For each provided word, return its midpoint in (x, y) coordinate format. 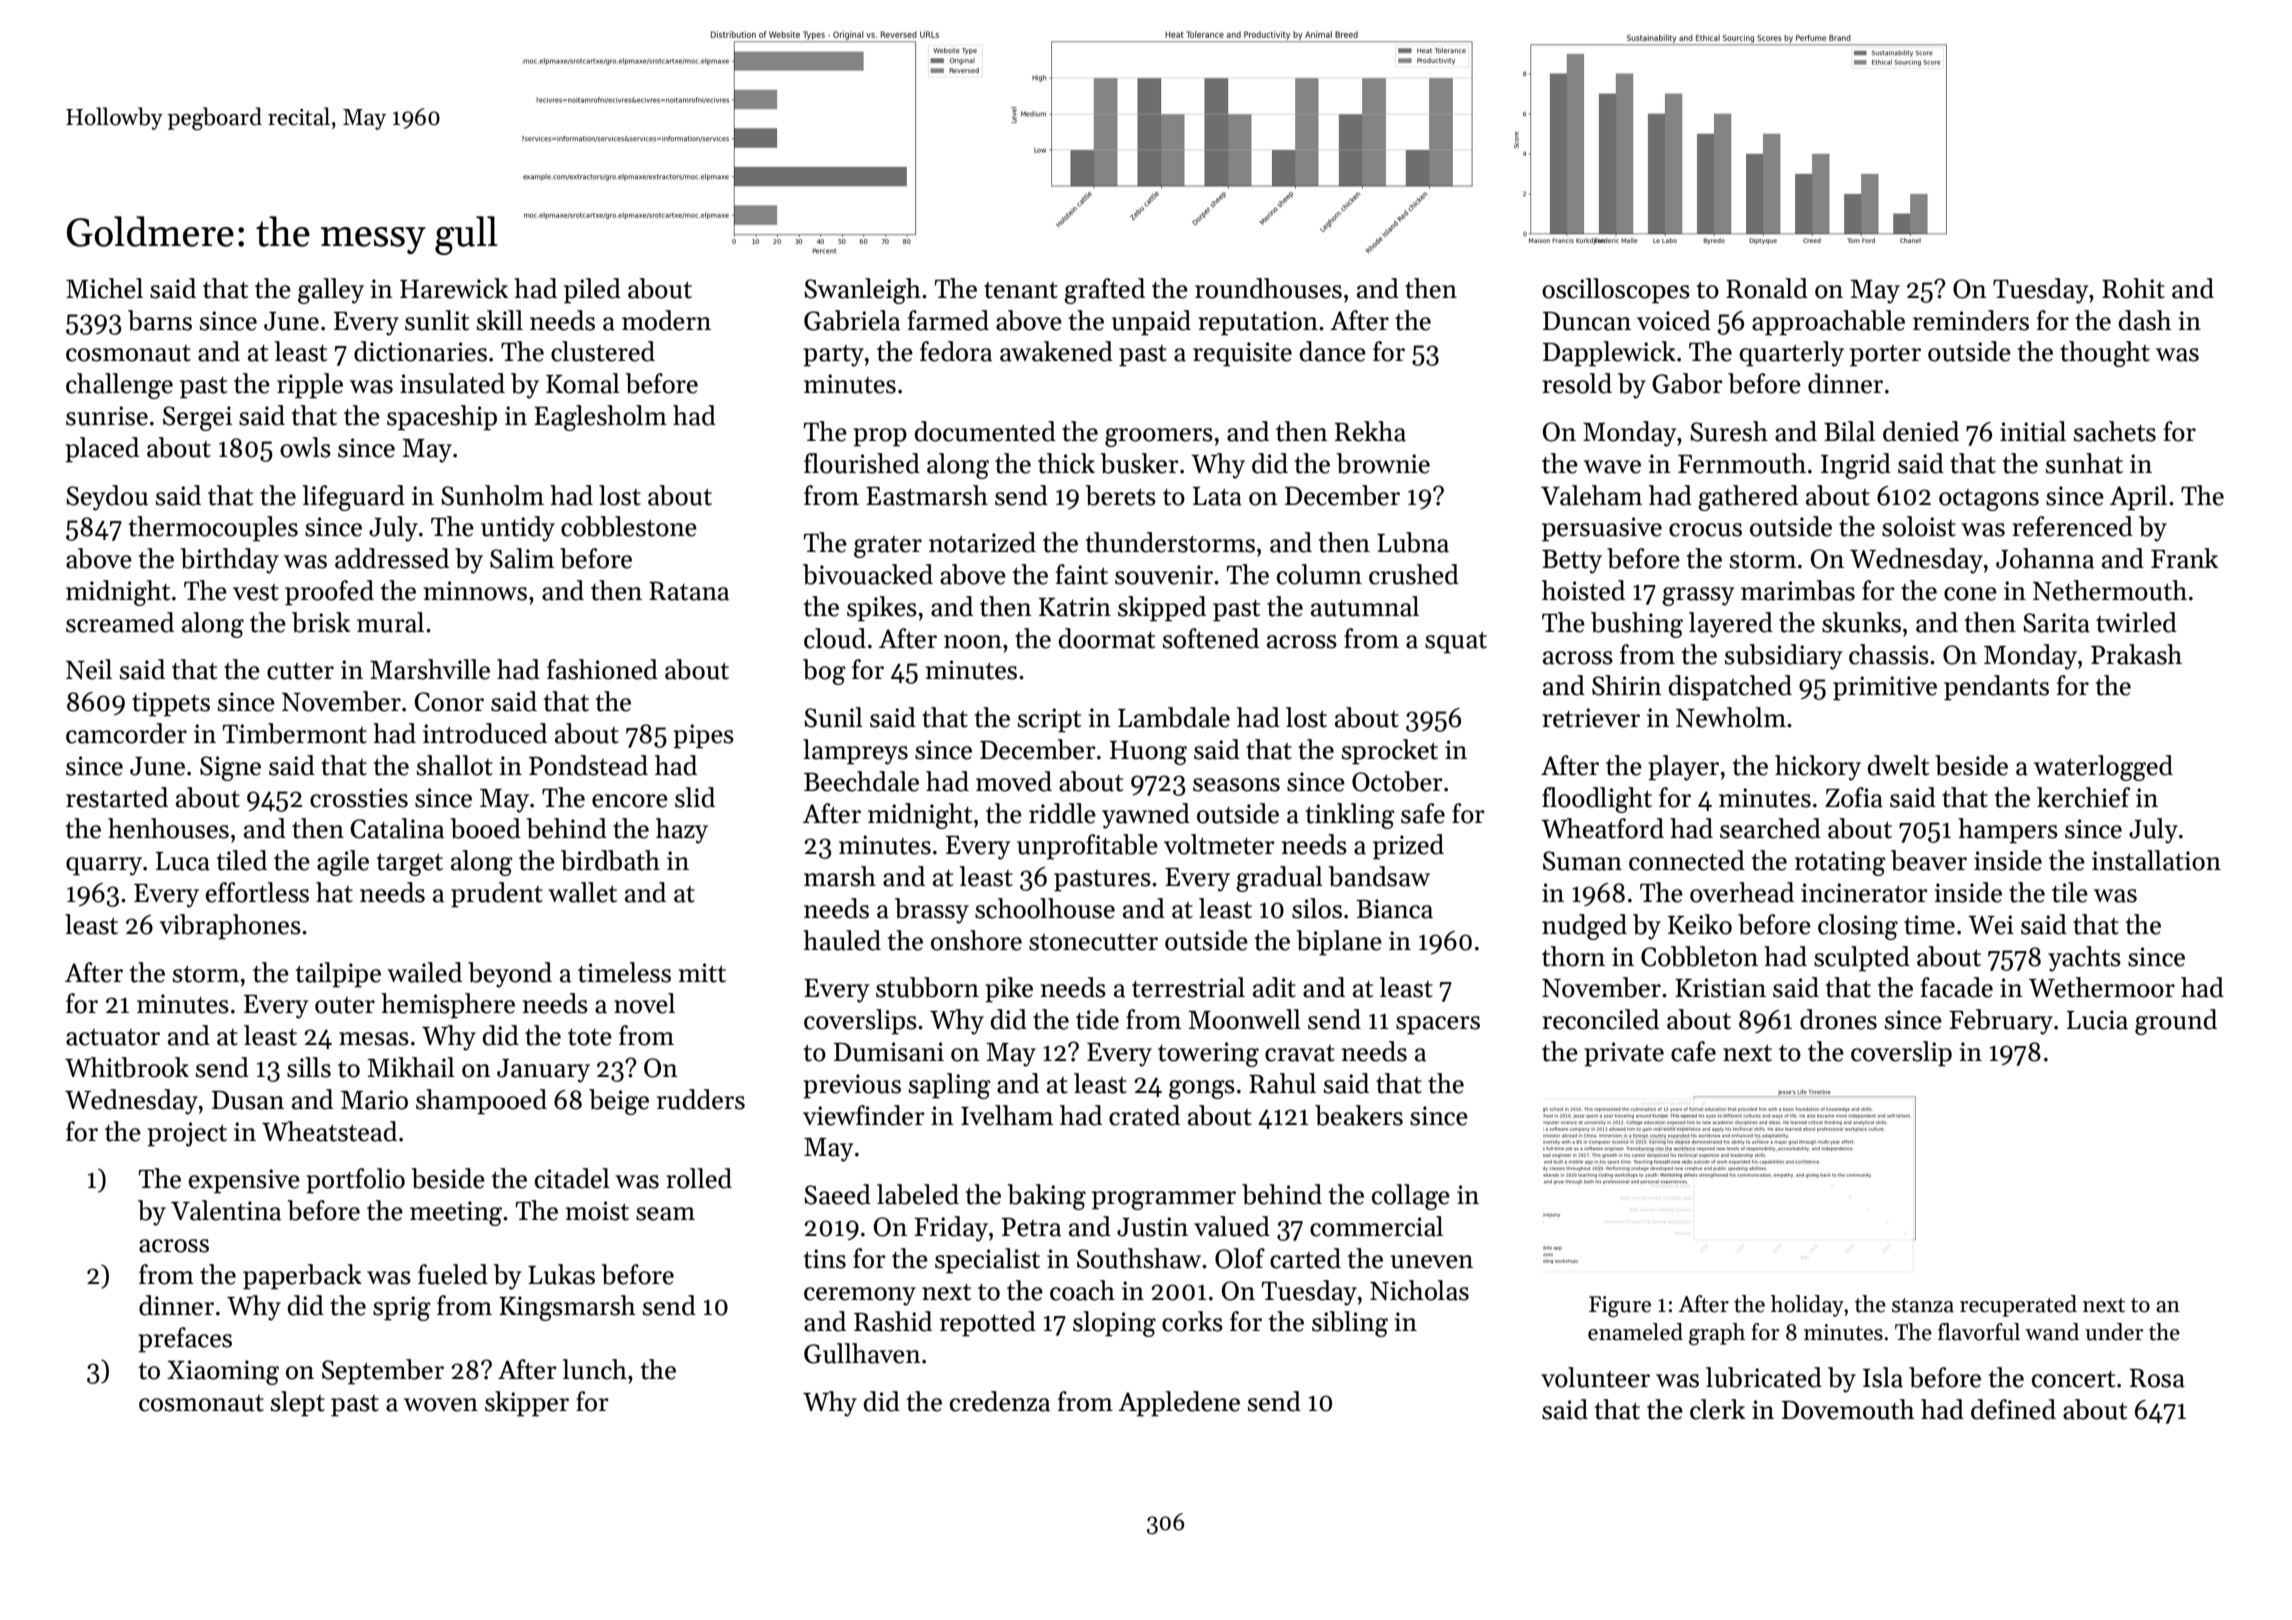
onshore (976, 940)
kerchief (2083, 797)
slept (298, 1404)
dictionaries (420, 351)
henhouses (168, 828)
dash (2145, 320)
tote (590, 1037)
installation (2156, 860)
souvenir (1164, 575)
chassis (1889, 654)
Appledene (1179, 1404)
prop (880, 437)
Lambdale (1174, 717)
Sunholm (492, 495)
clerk (1717, 1409)
